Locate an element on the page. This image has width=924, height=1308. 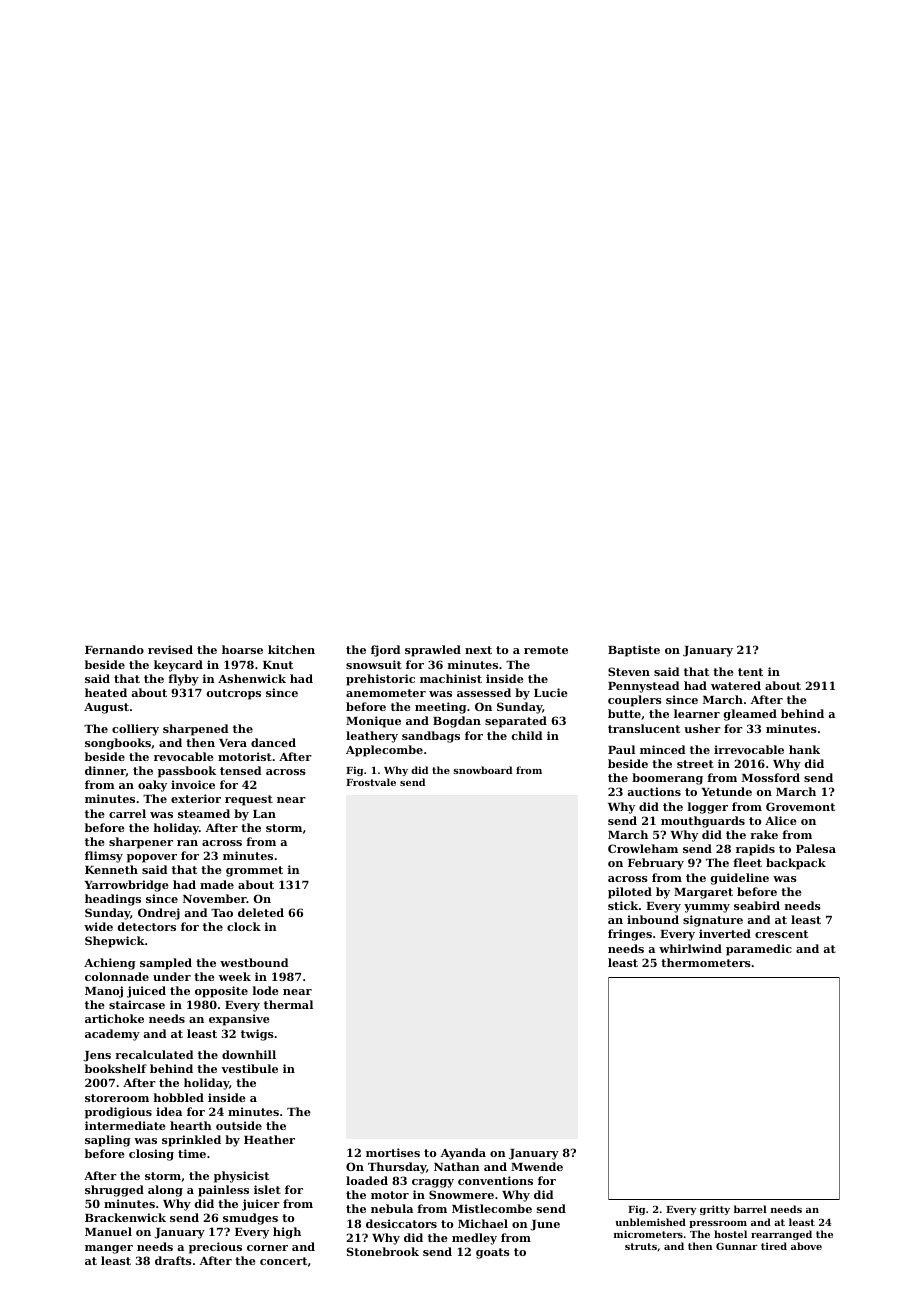
Tao is located at coordinates (222, 913).
